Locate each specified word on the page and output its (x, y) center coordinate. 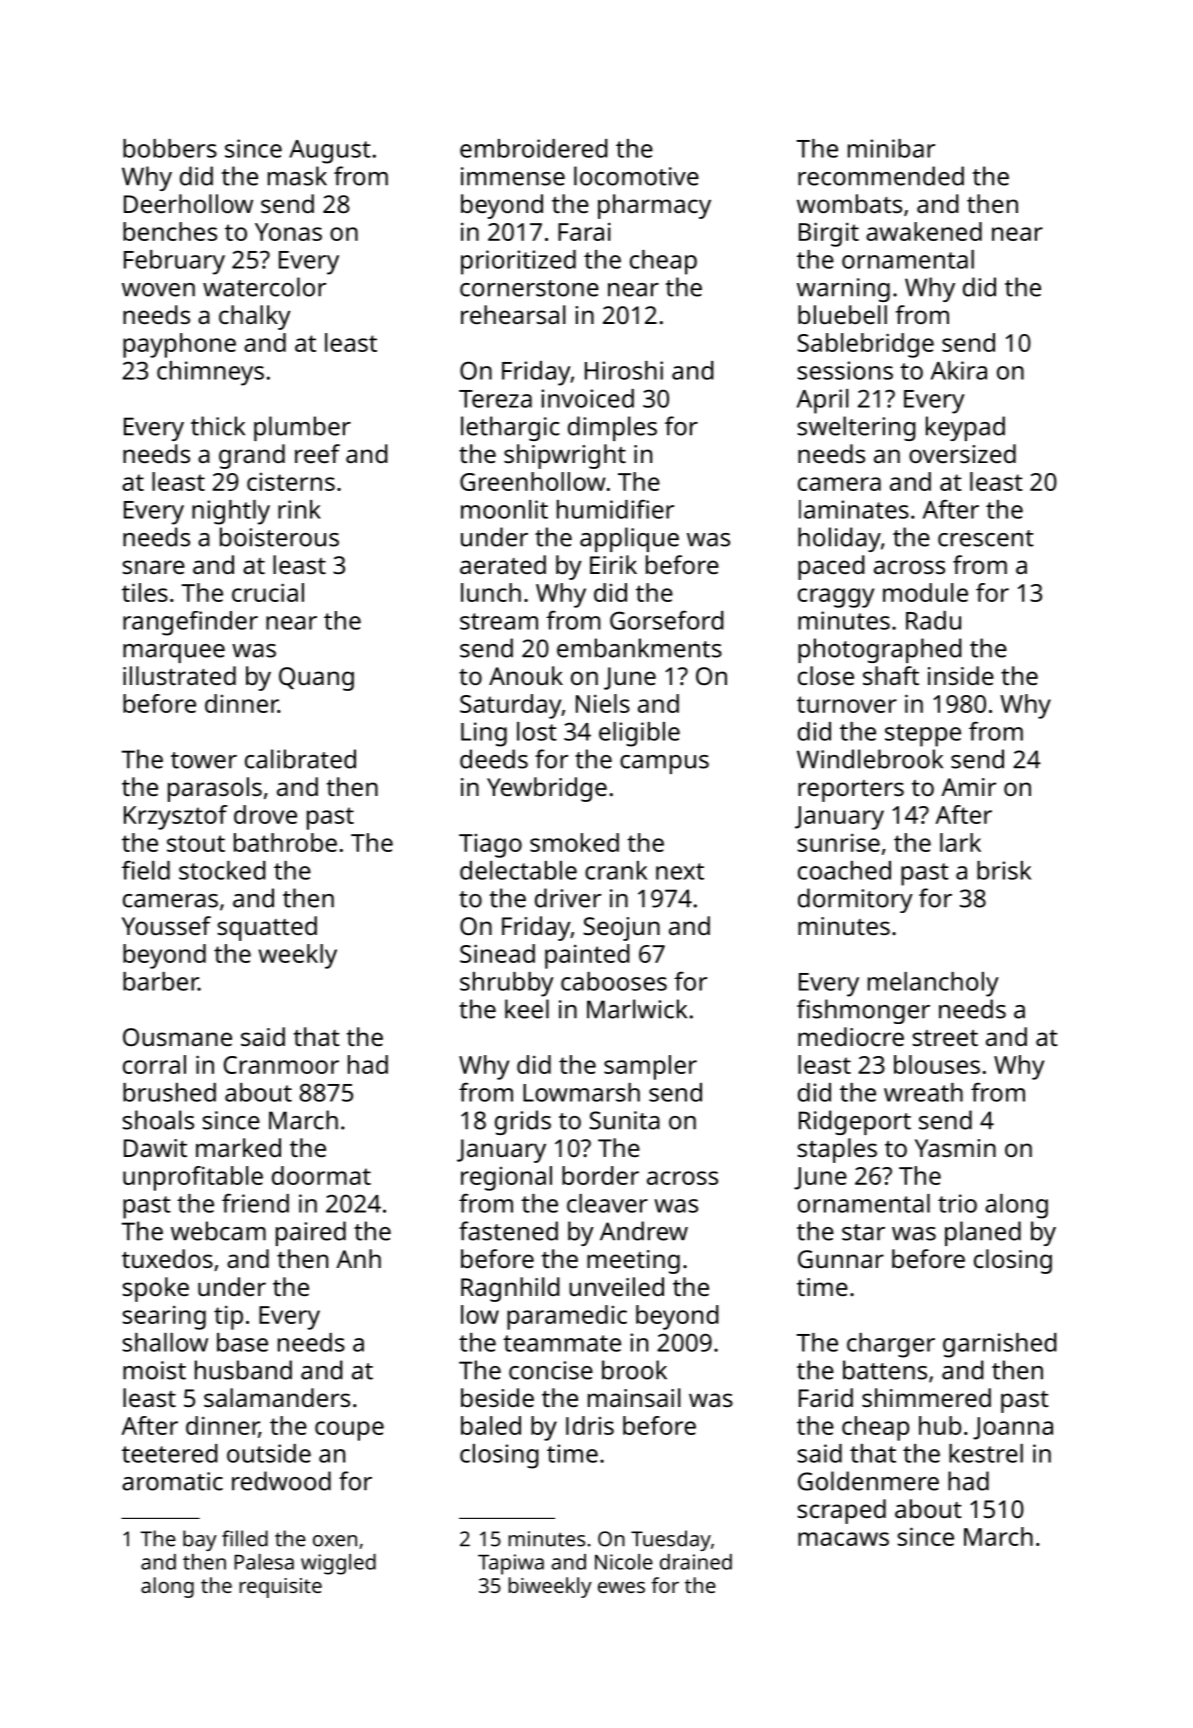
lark (960, 842)
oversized (962, 453)
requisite (280, 1588)
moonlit (504, 509)
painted (587, 956)
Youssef (166, 925)
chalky (255, 317)
